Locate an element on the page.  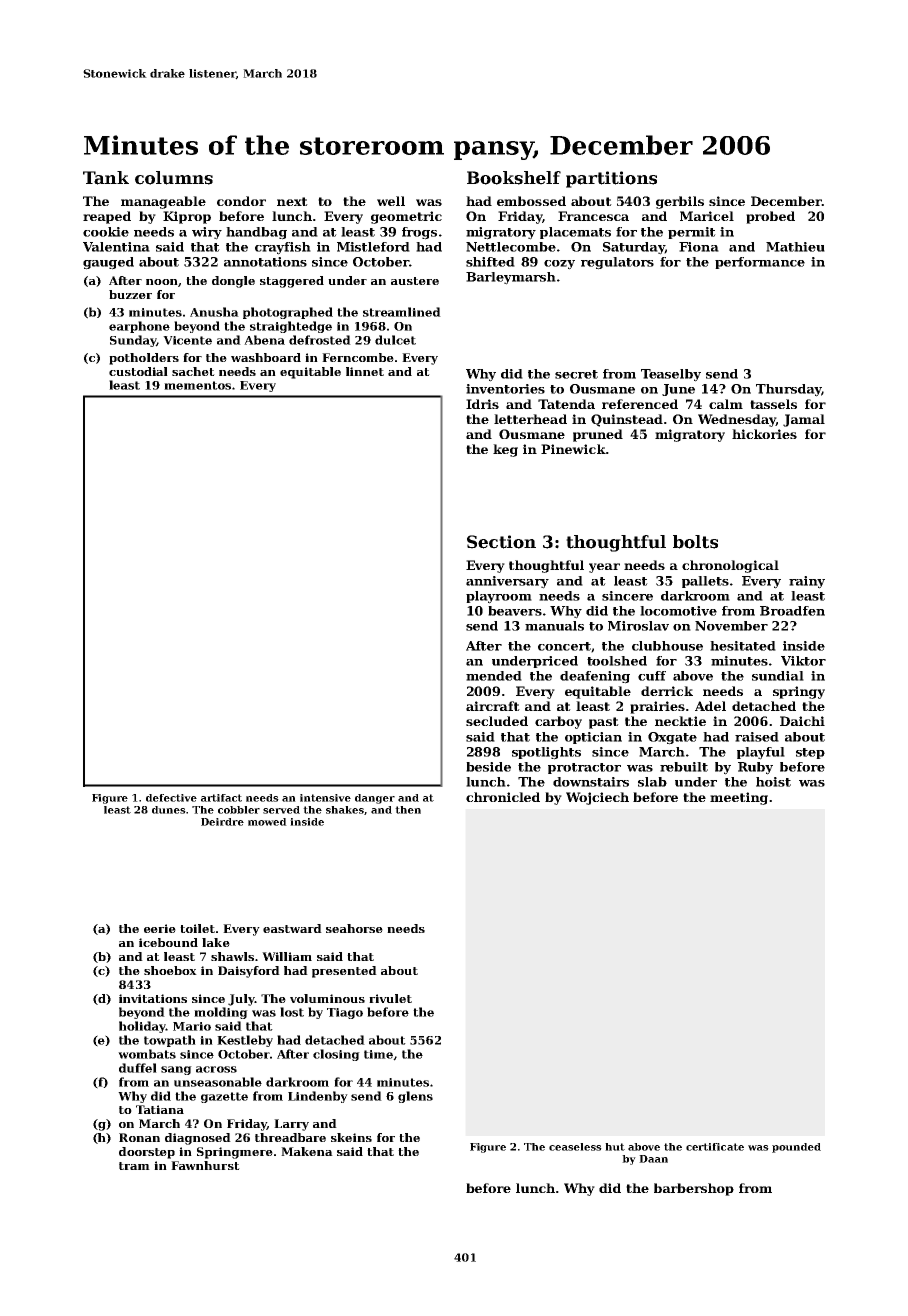
Jamal is located at coordinates (804, 420).
